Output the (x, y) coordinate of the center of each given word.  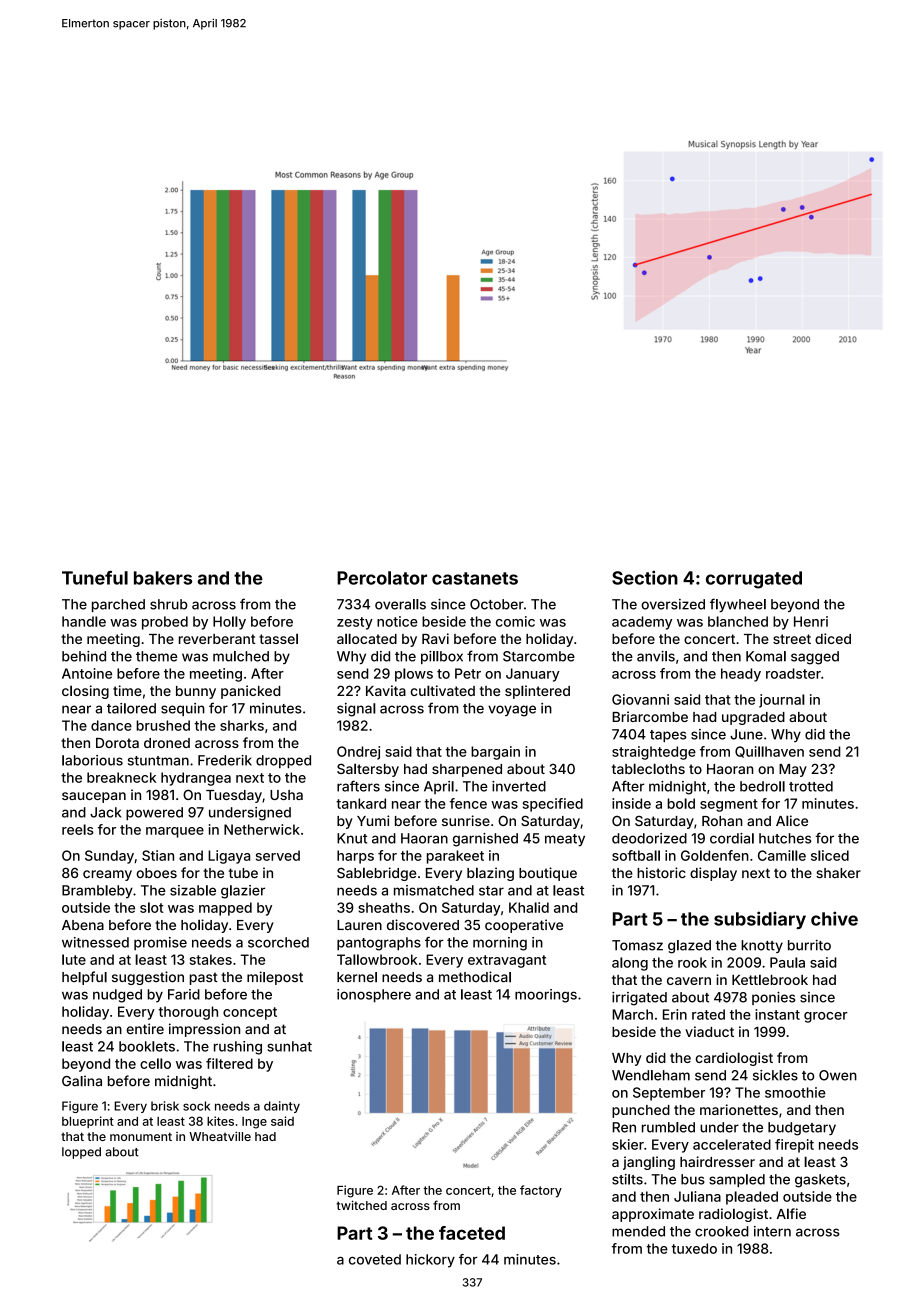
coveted (375, 1259)
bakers (163, 578)
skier (628, 1144)
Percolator (382, 578)
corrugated (754, 580)
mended (638, 1231)
